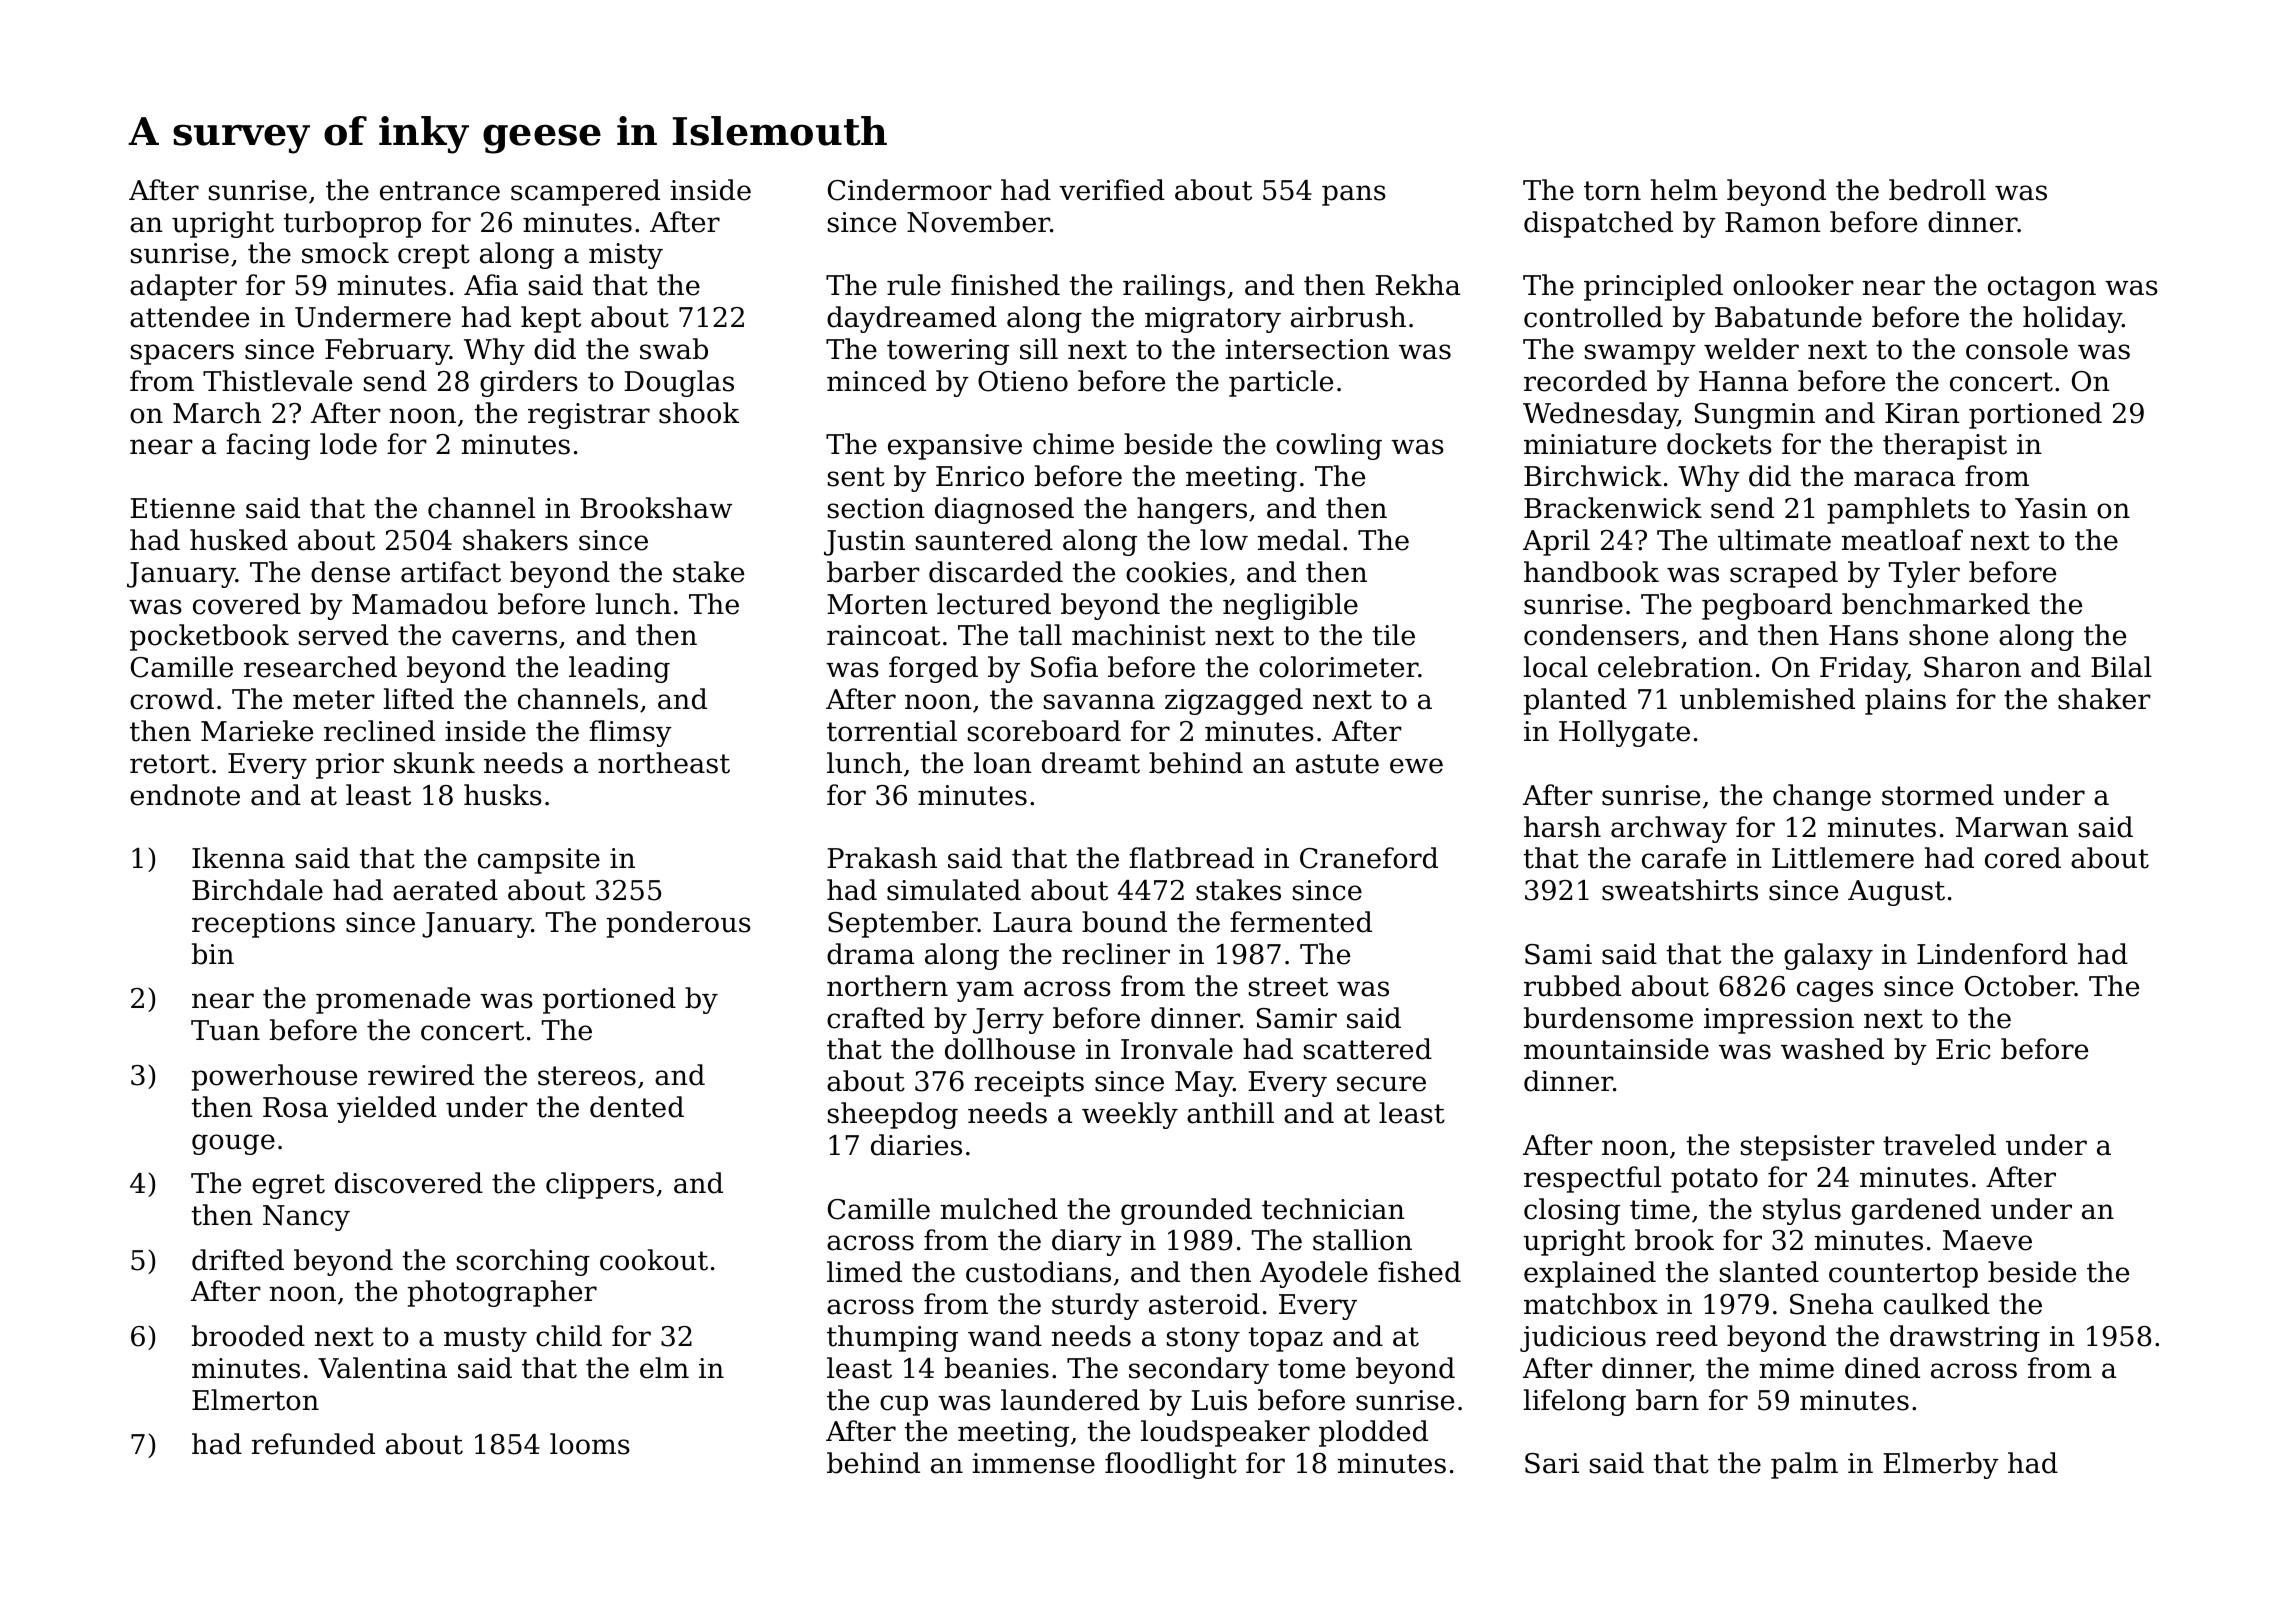 The height and width of the screenshot is (1620, 2292). Describe the element at coordinates (434, 256) in the screenshot. I see `crept` at that location.
